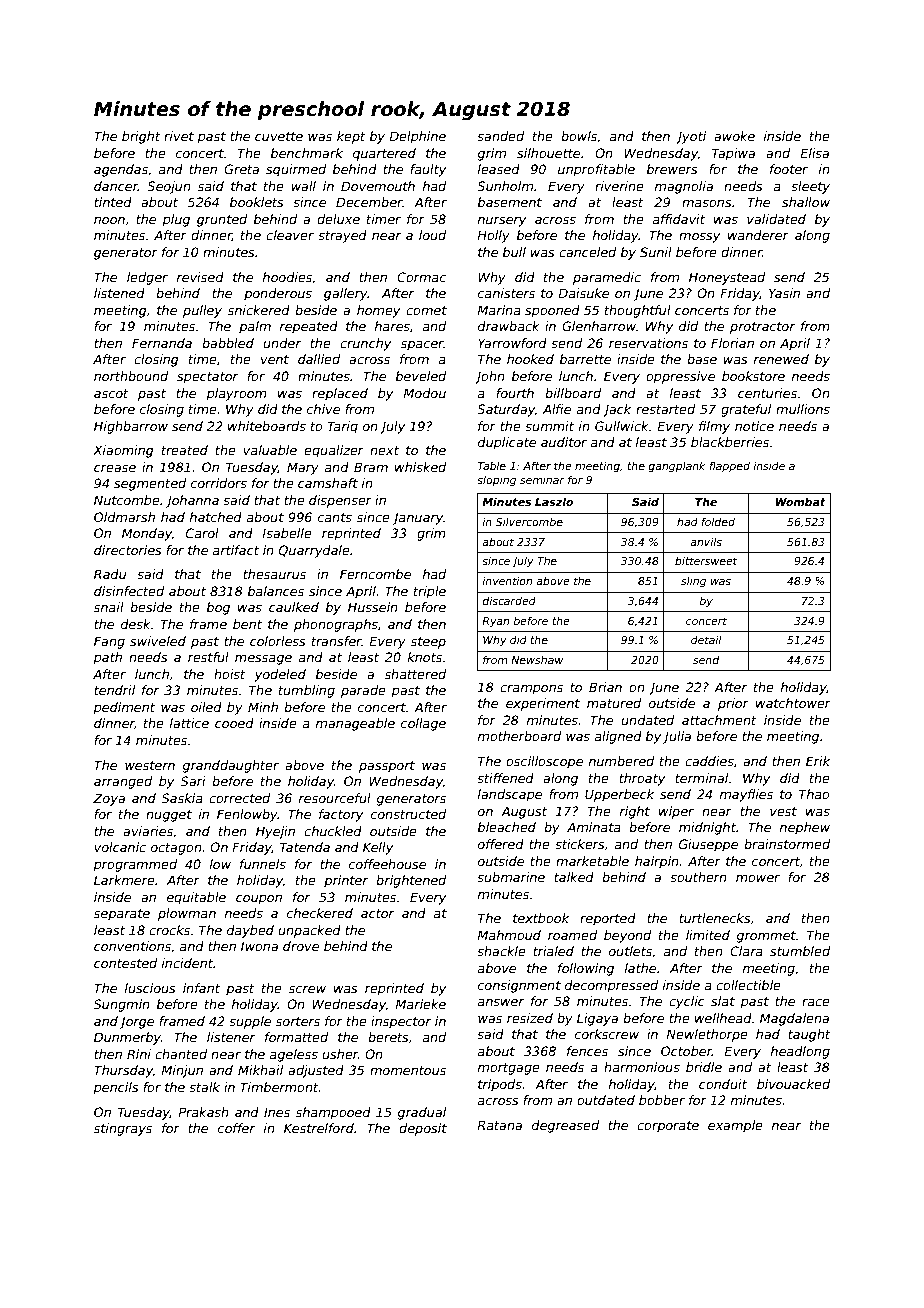 The height and width of the page is (1308, 924). Describe the element at coordinates (179, 136) in the page. I see `rivet` at that location.
